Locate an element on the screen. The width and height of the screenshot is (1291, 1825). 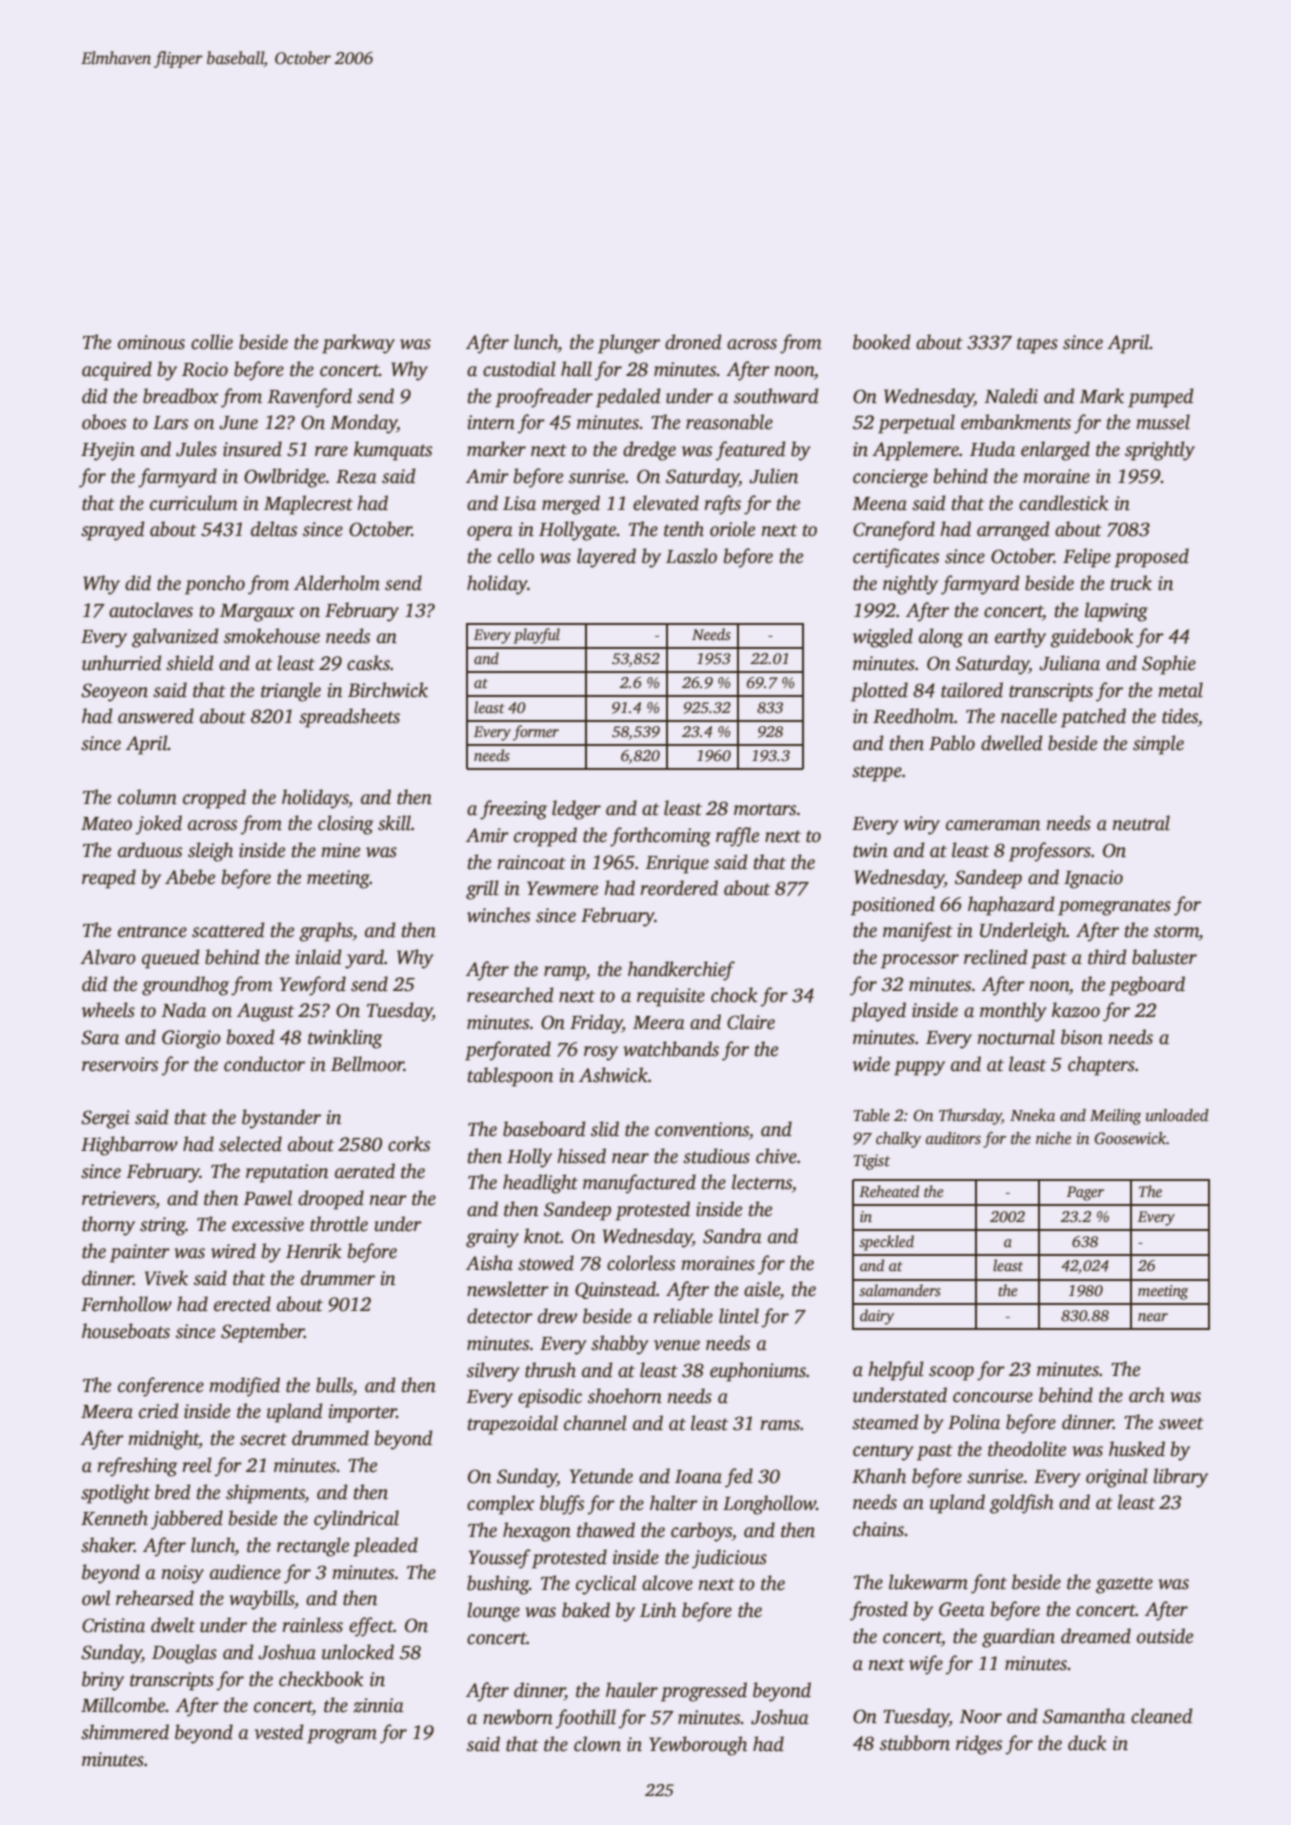
newborn is located at coordinates (518, 1717).
